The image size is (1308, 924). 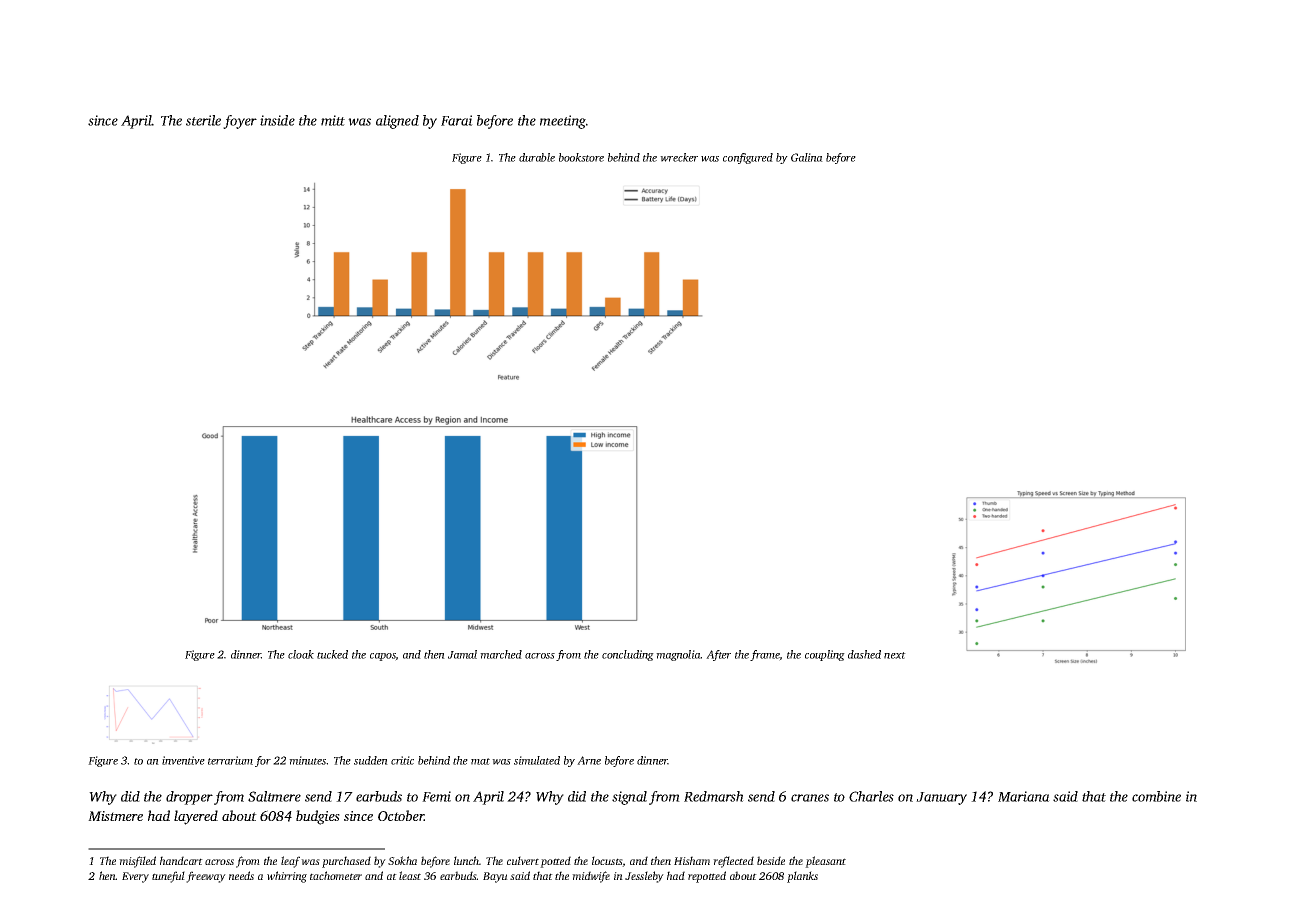 I want to click on next, so click(x=895, y=655).
